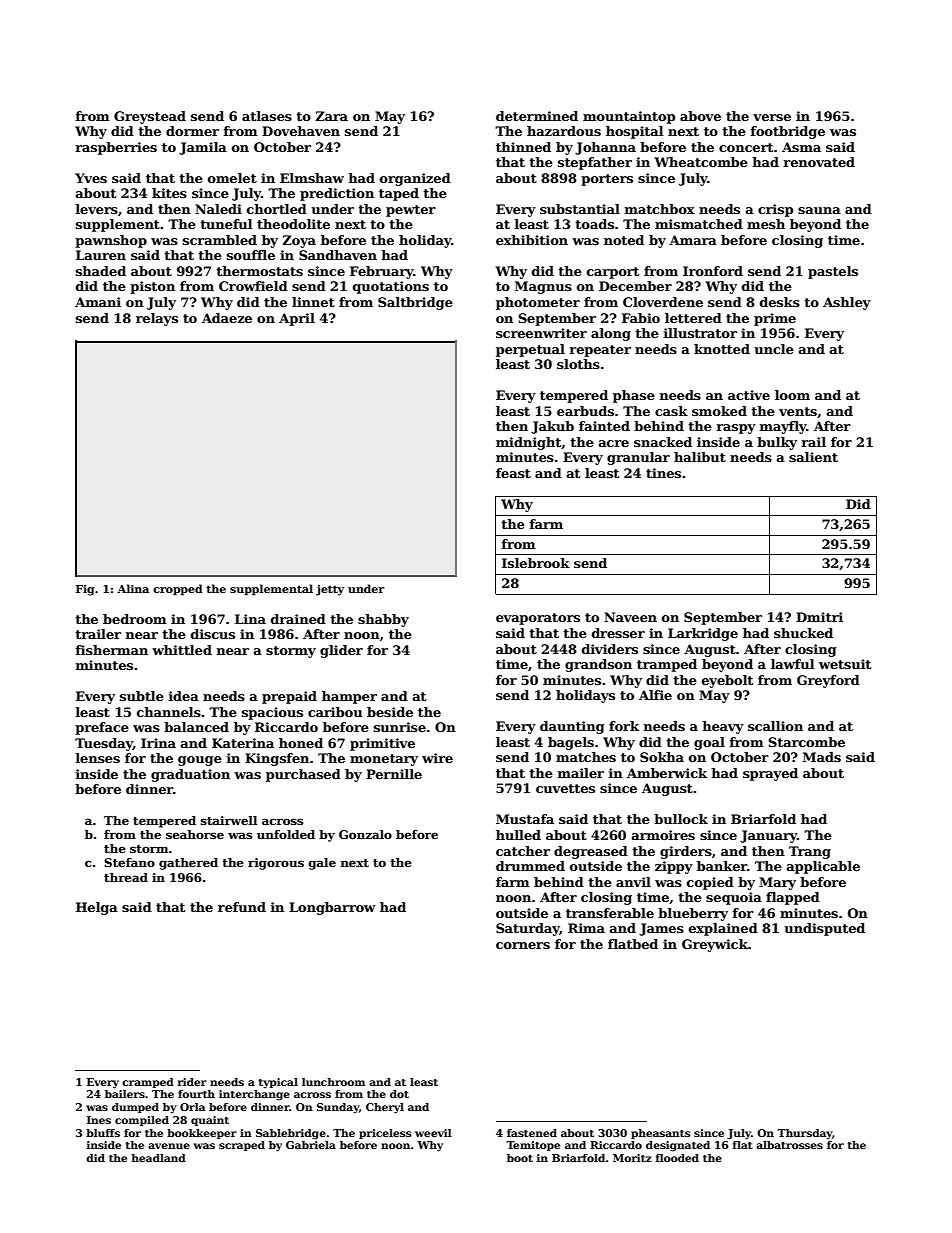  What do you see at coordinates (824, 929) in the screenshot?
I see `undisputed` at bounding box center [824, 929].
